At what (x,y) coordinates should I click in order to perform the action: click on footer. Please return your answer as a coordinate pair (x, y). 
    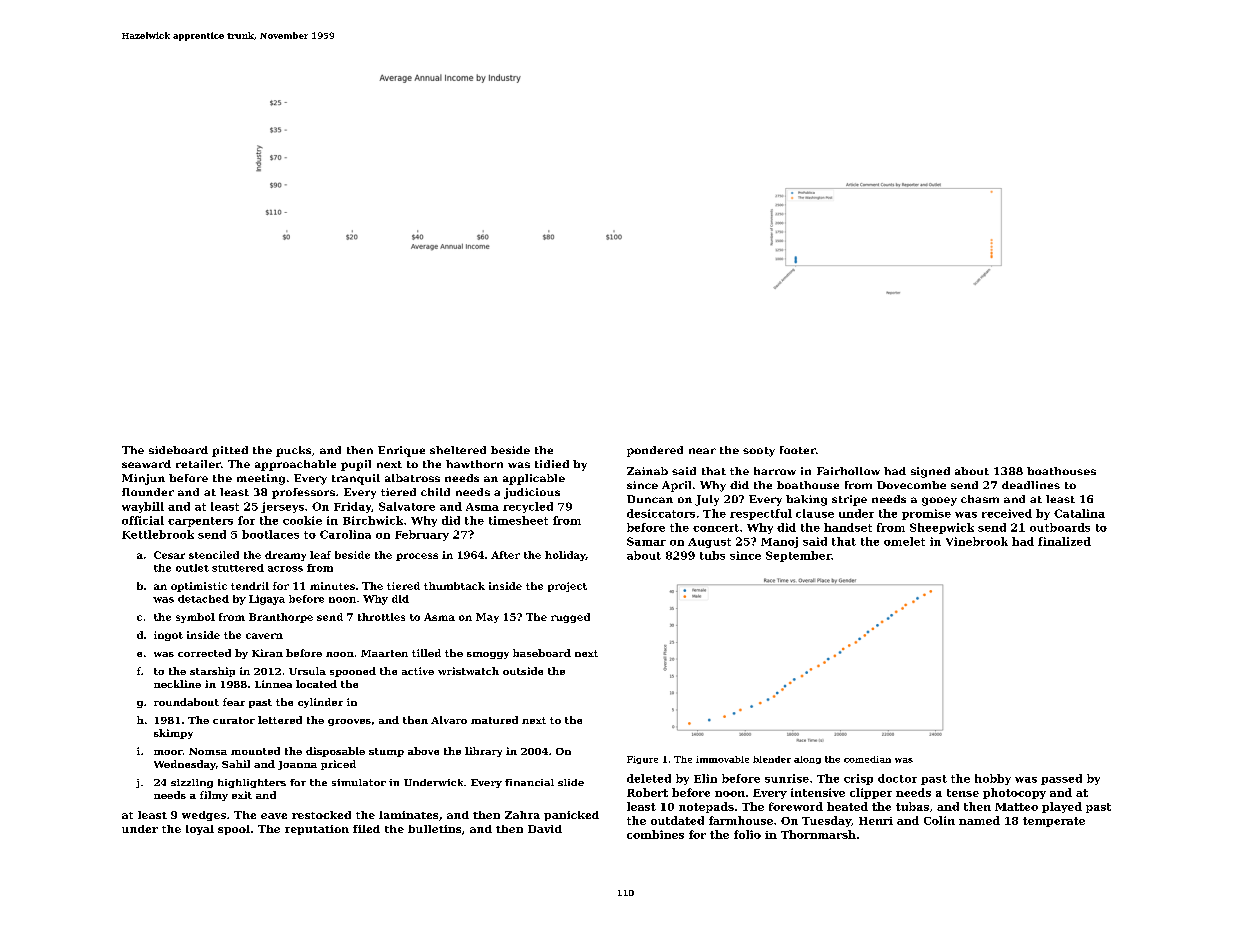
    Looking at the image, I should click on (798, 450).
